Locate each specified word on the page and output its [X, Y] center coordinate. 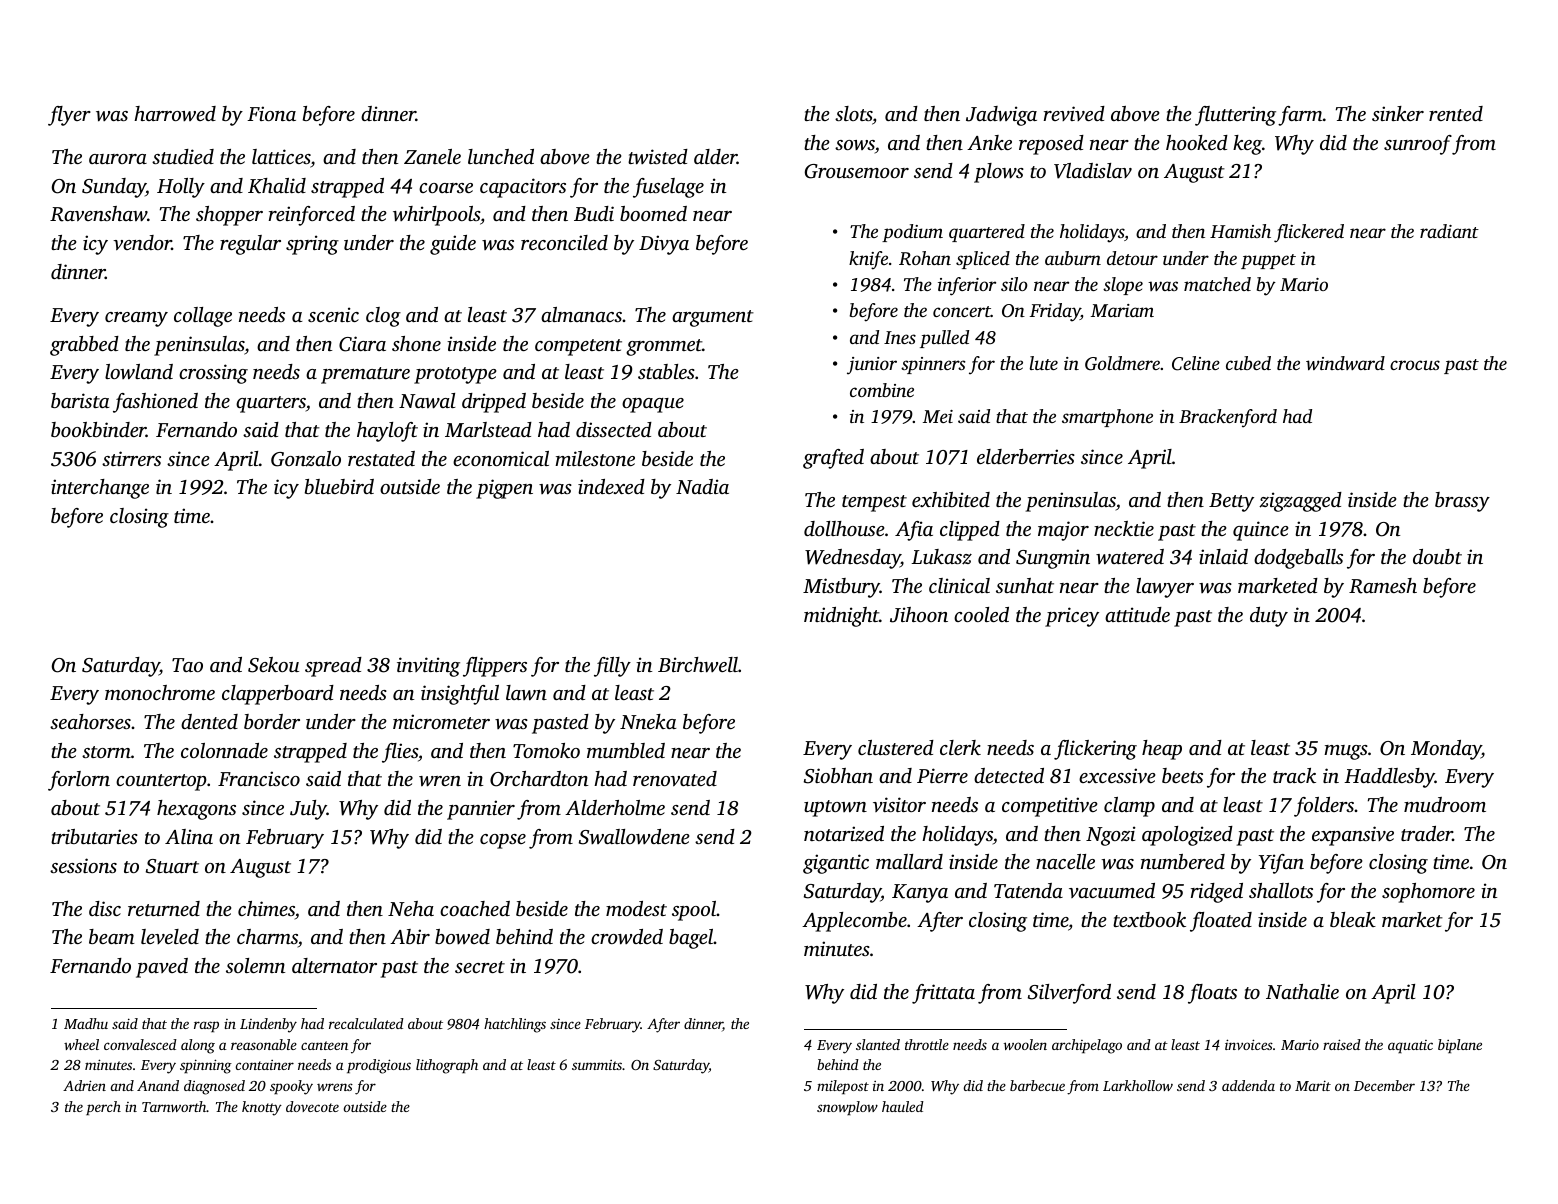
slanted [878, 1044]
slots [853, 113]
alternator [334, 965]
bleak [1353, 919]
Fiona [271, 113]
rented [1456, 113]
